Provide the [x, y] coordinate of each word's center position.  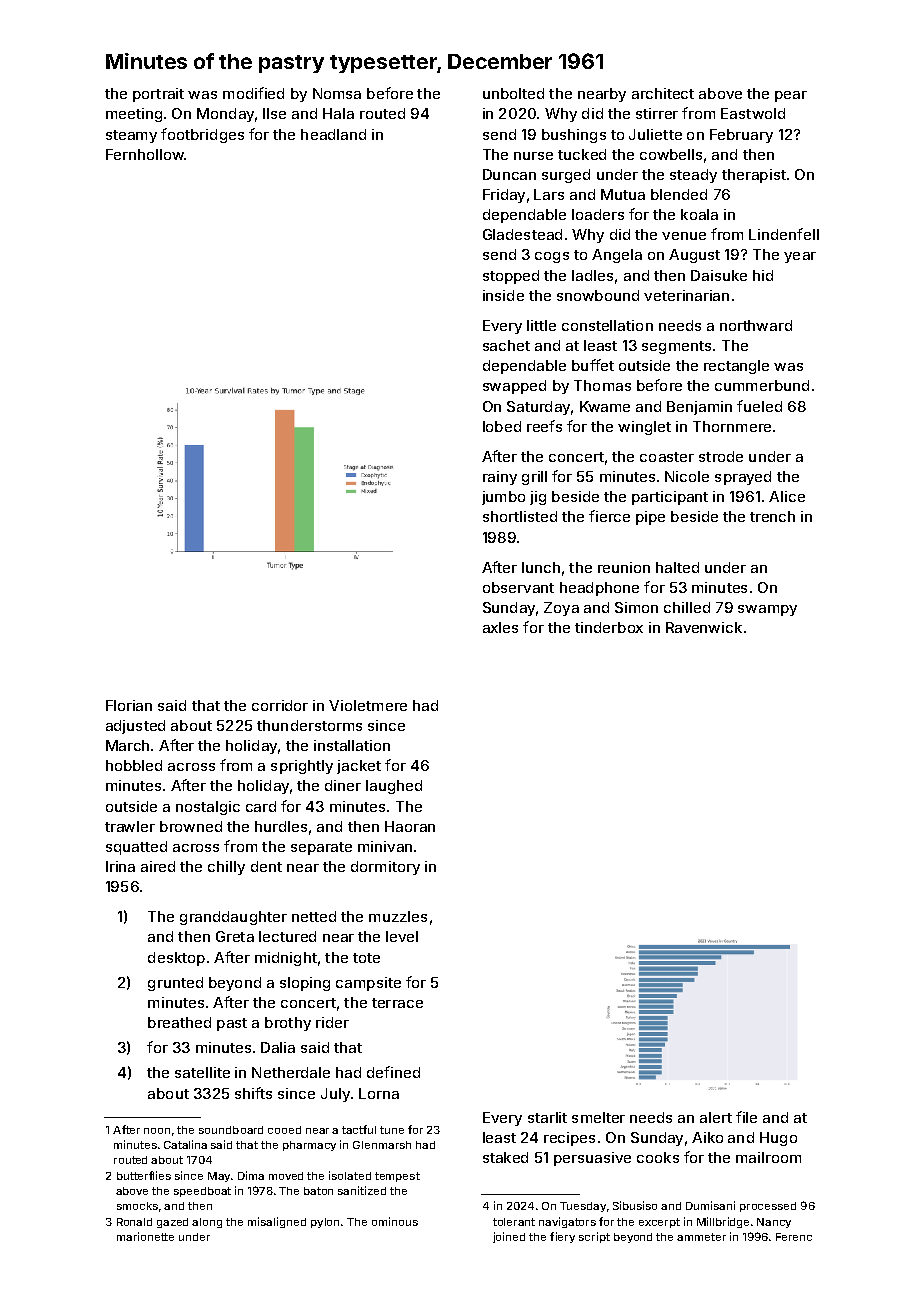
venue [684, 236]
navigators [567, 1222]
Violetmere [368, 705]
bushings [574, 136]
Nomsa [337, 93]
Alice [787, 496]
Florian [129, 705]
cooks [658, 1157]
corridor [280, 705]
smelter [598, 1117]
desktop [176, 959]
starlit [547, 1117]
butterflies [144, 1175]
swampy [767, 610]
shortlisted [520, 516]
